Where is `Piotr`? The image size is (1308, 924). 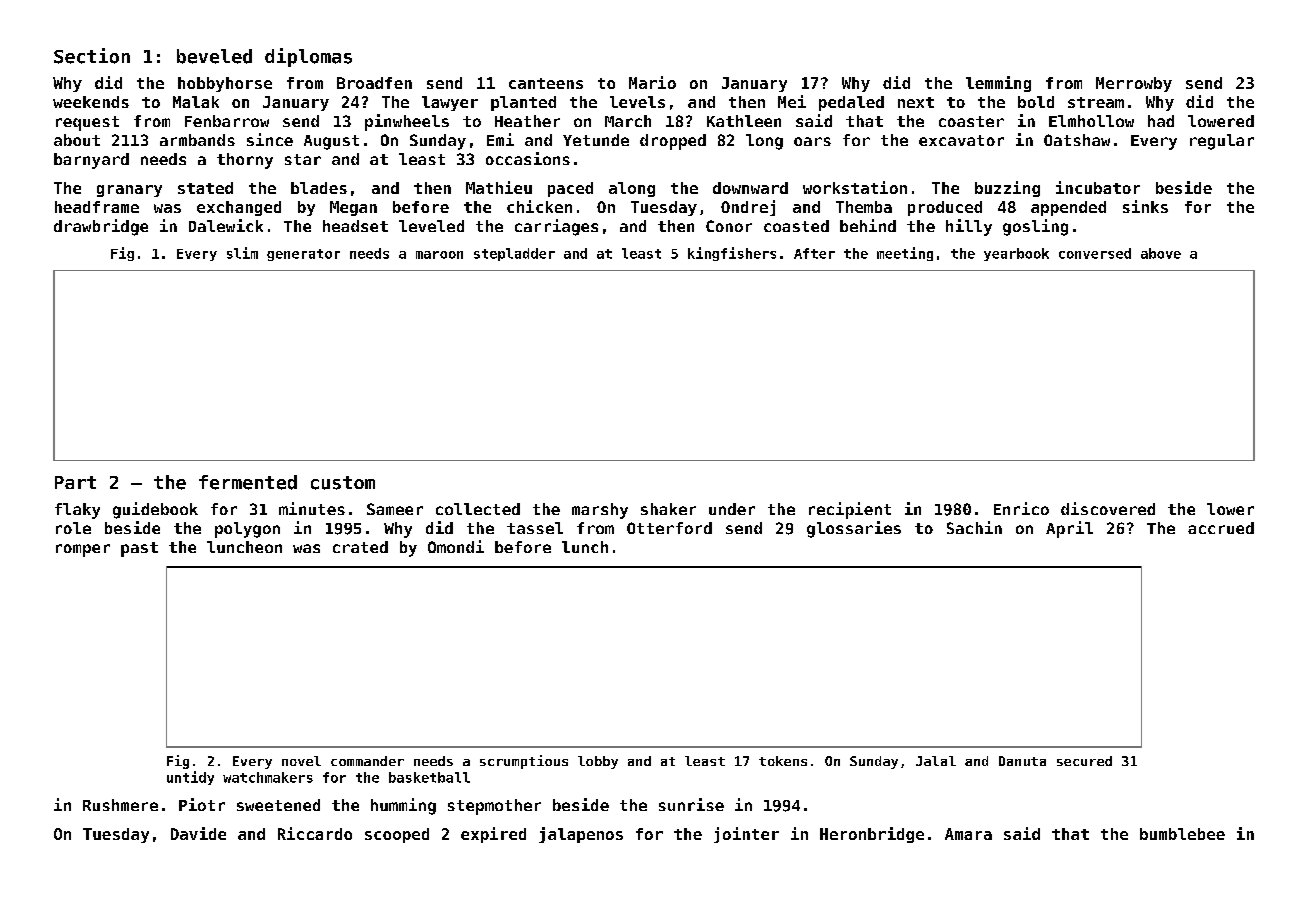 Piotr is located at coordinates (202, 804).
